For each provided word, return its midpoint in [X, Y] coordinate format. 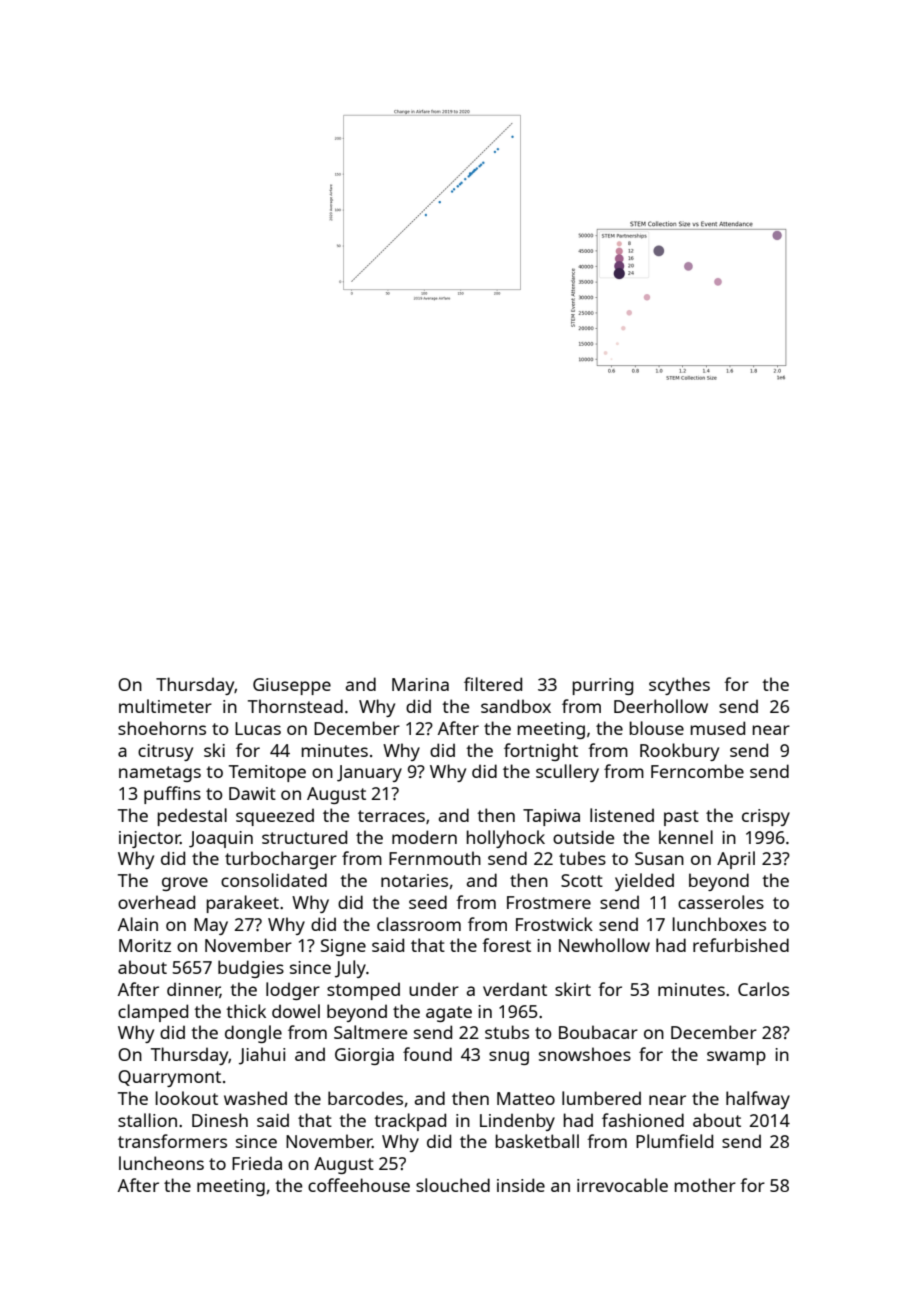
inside [521, 1185]
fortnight [541, 752]
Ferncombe [697, 771]
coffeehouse [359, 1185]
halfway [758, 1100]
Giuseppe [292, 686]
